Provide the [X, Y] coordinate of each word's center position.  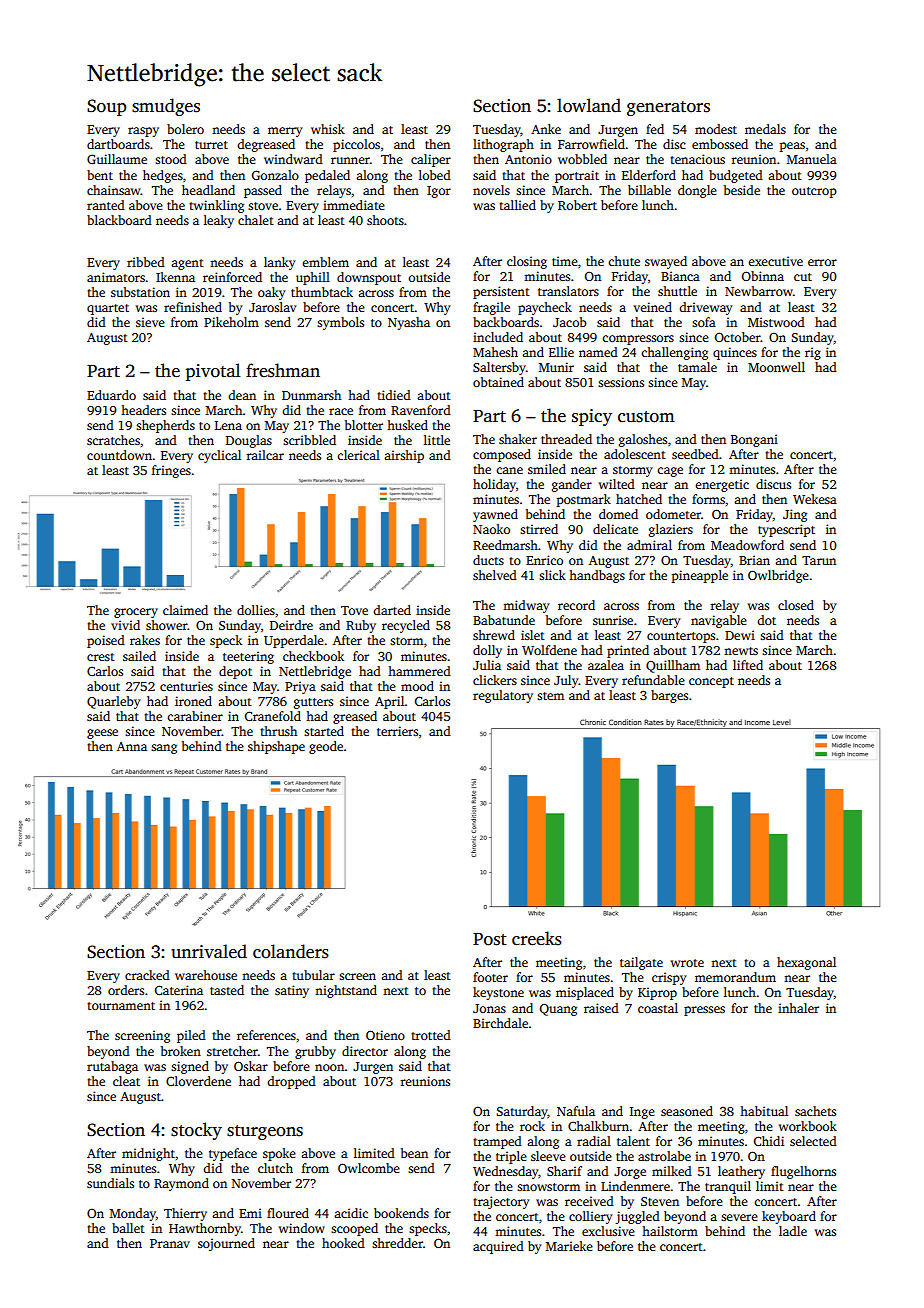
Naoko [491, 529]
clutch [275, 1168]
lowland [589, 105]
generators [668, 108]
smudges [166, 107]
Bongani [754, 440]
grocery [136, 613]
